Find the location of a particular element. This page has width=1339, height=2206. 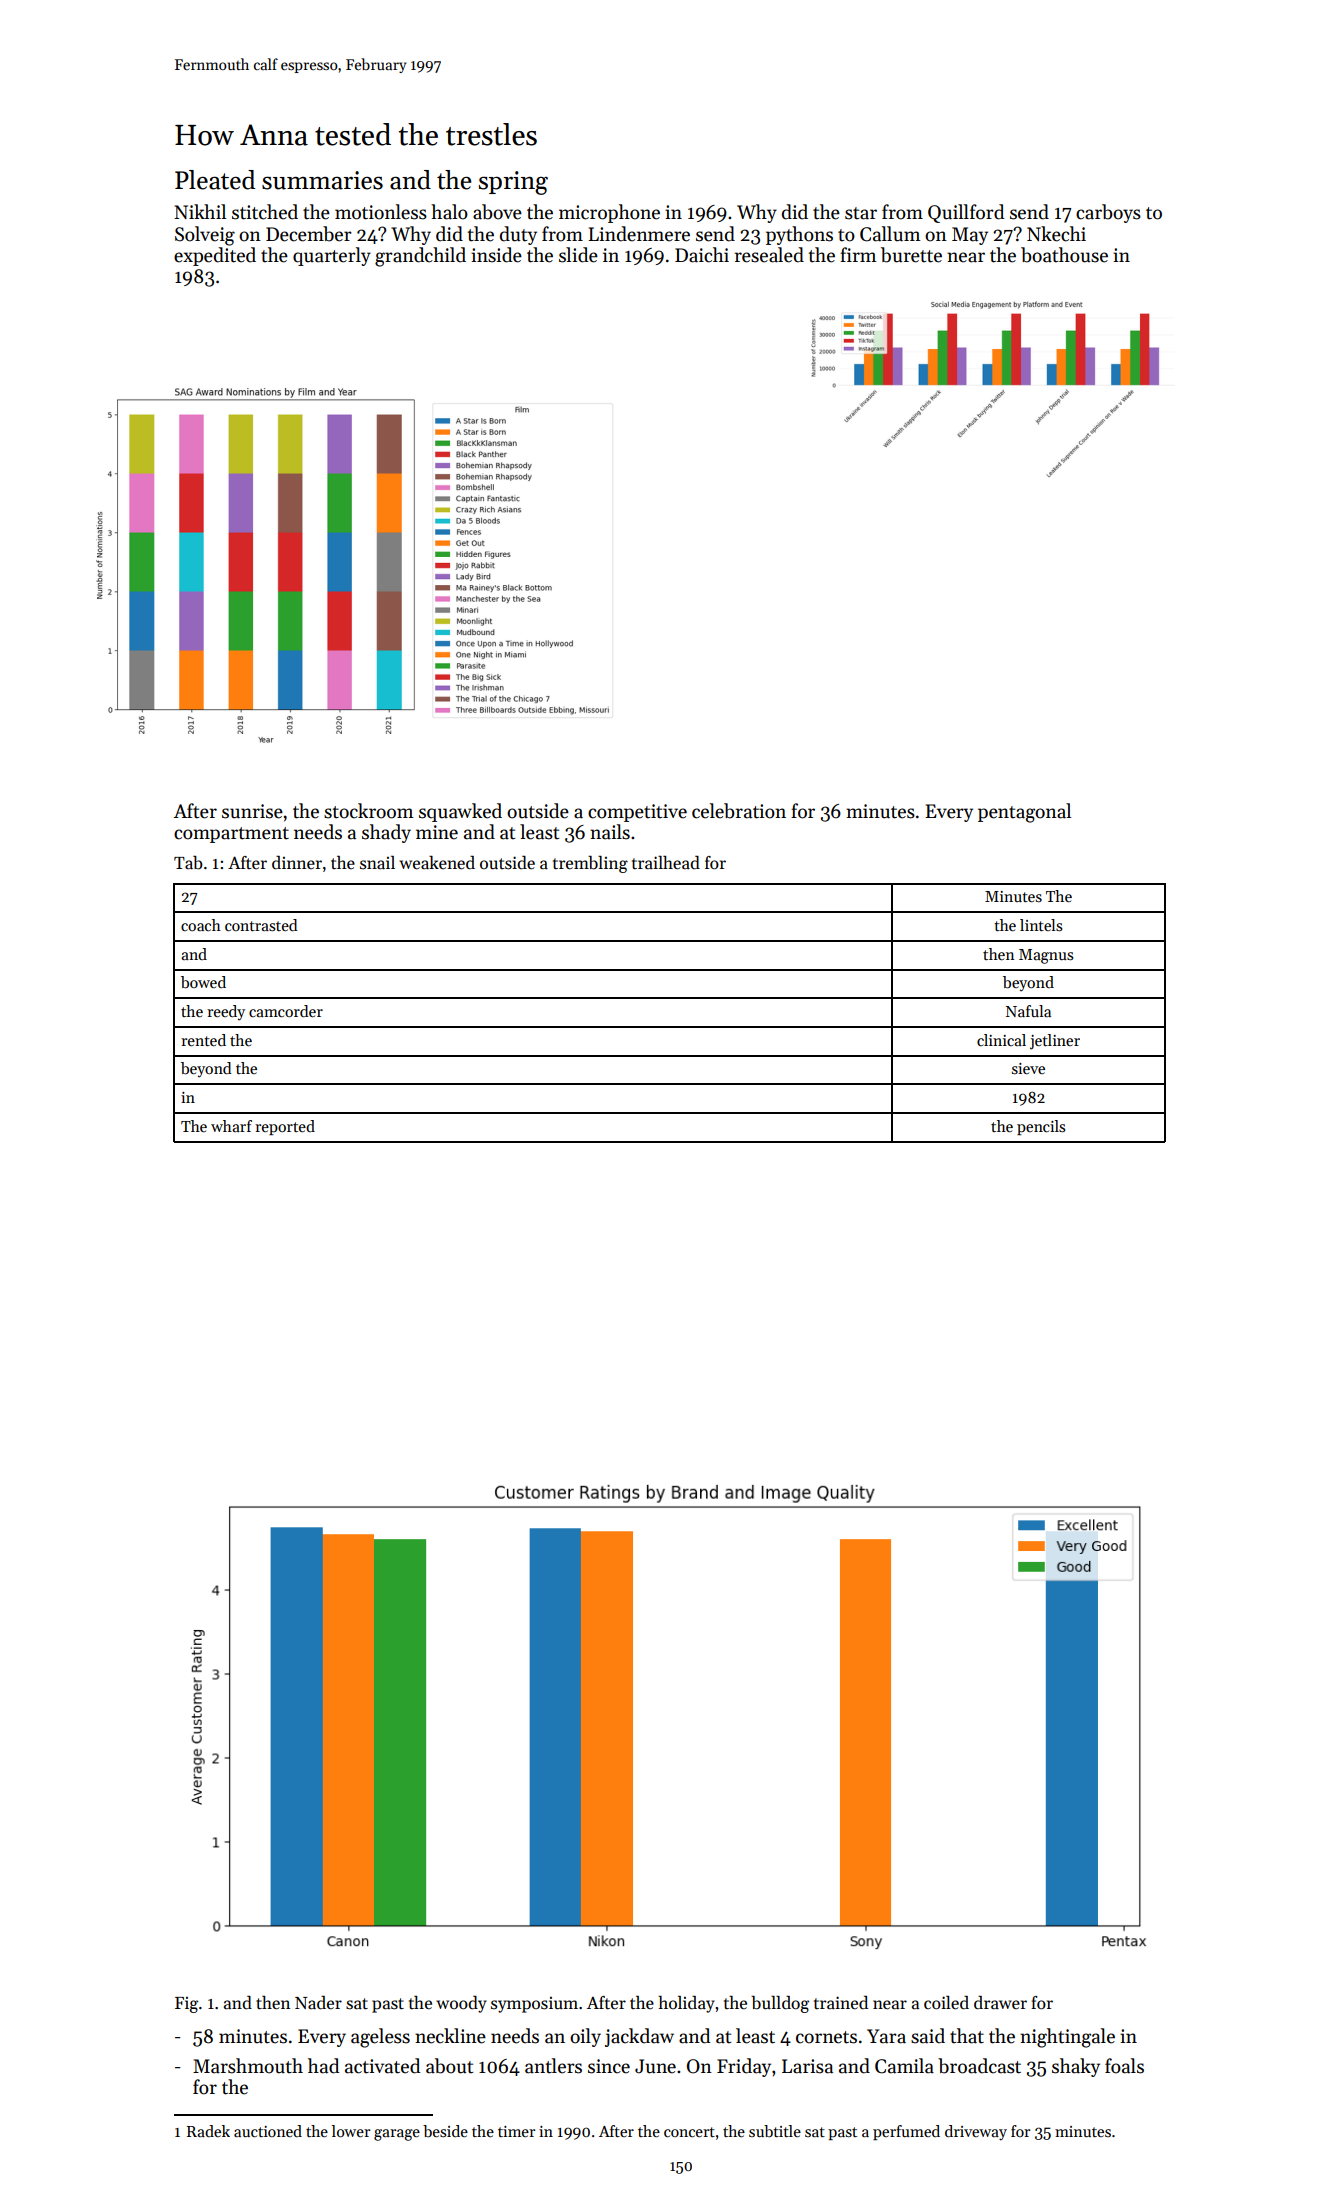

squawked is located at coordinates (460, 812).
